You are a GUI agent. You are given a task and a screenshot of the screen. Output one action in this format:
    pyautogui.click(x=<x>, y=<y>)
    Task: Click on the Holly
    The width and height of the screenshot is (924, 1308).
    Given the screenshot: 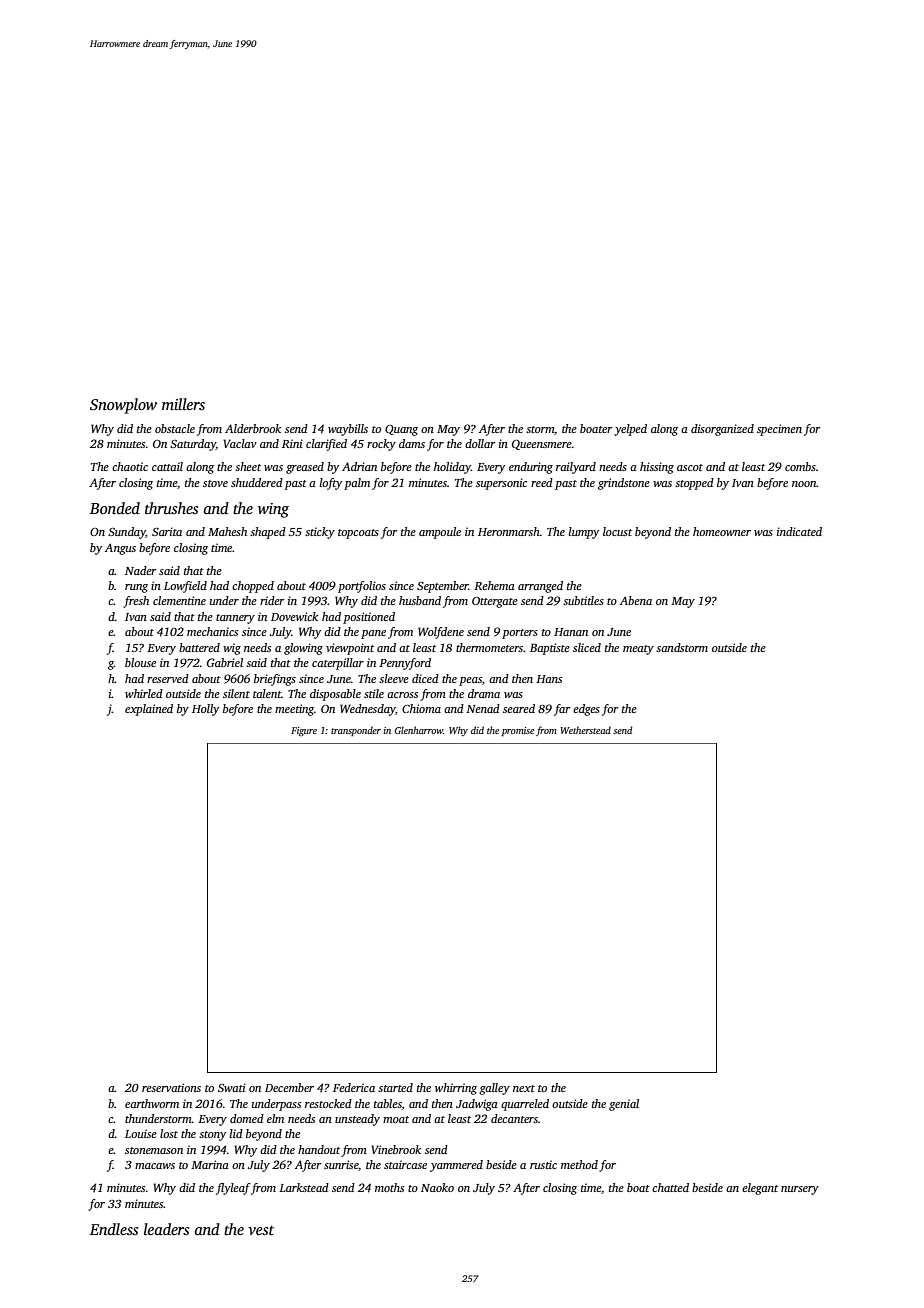 What is the action you would take?
    pyautogui.click(x=205, y=710)
